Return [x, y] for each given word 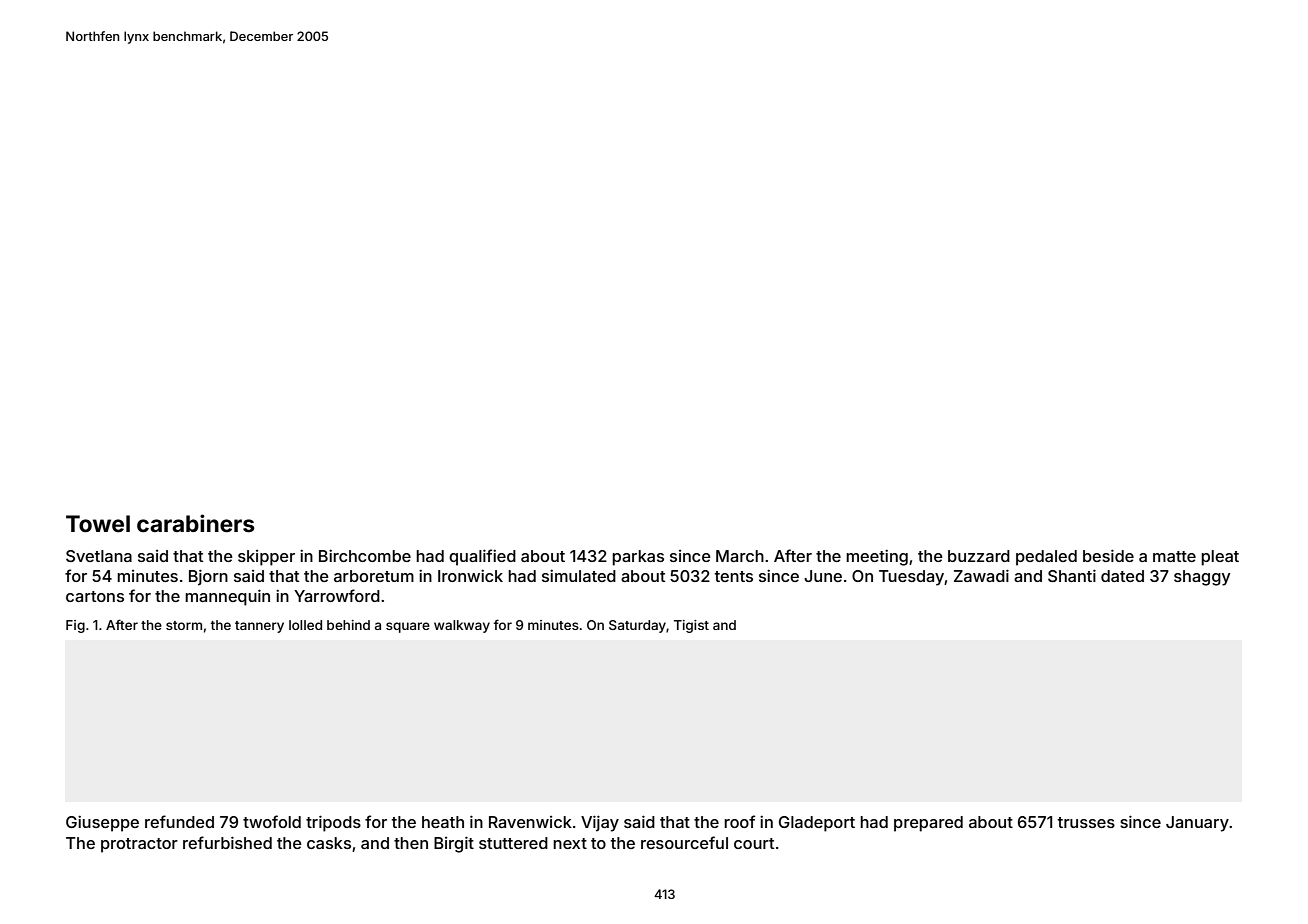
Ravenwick [530, 822]
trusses [1086, 822]
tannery [259, 627]
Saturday [637, 626]
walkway [462, 626]
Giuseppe [102, 824]
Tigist [691, 626]
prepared [928, 824]
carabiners [196, 523]
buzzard [979, 556]
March [740, 556]
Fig [75, 626]
